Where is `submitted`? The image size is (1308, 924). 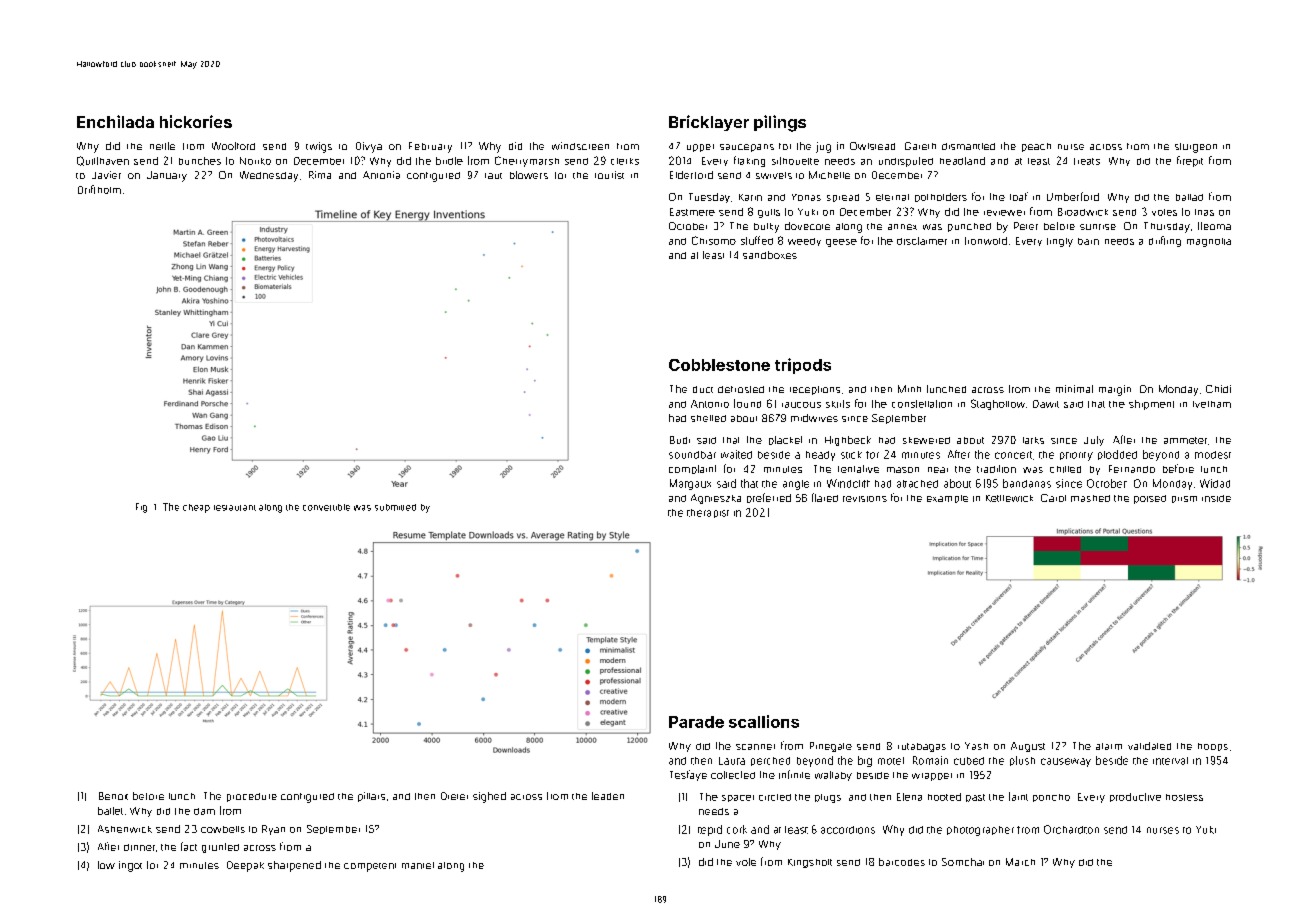
submitted is located at coordinates (395, 507).
